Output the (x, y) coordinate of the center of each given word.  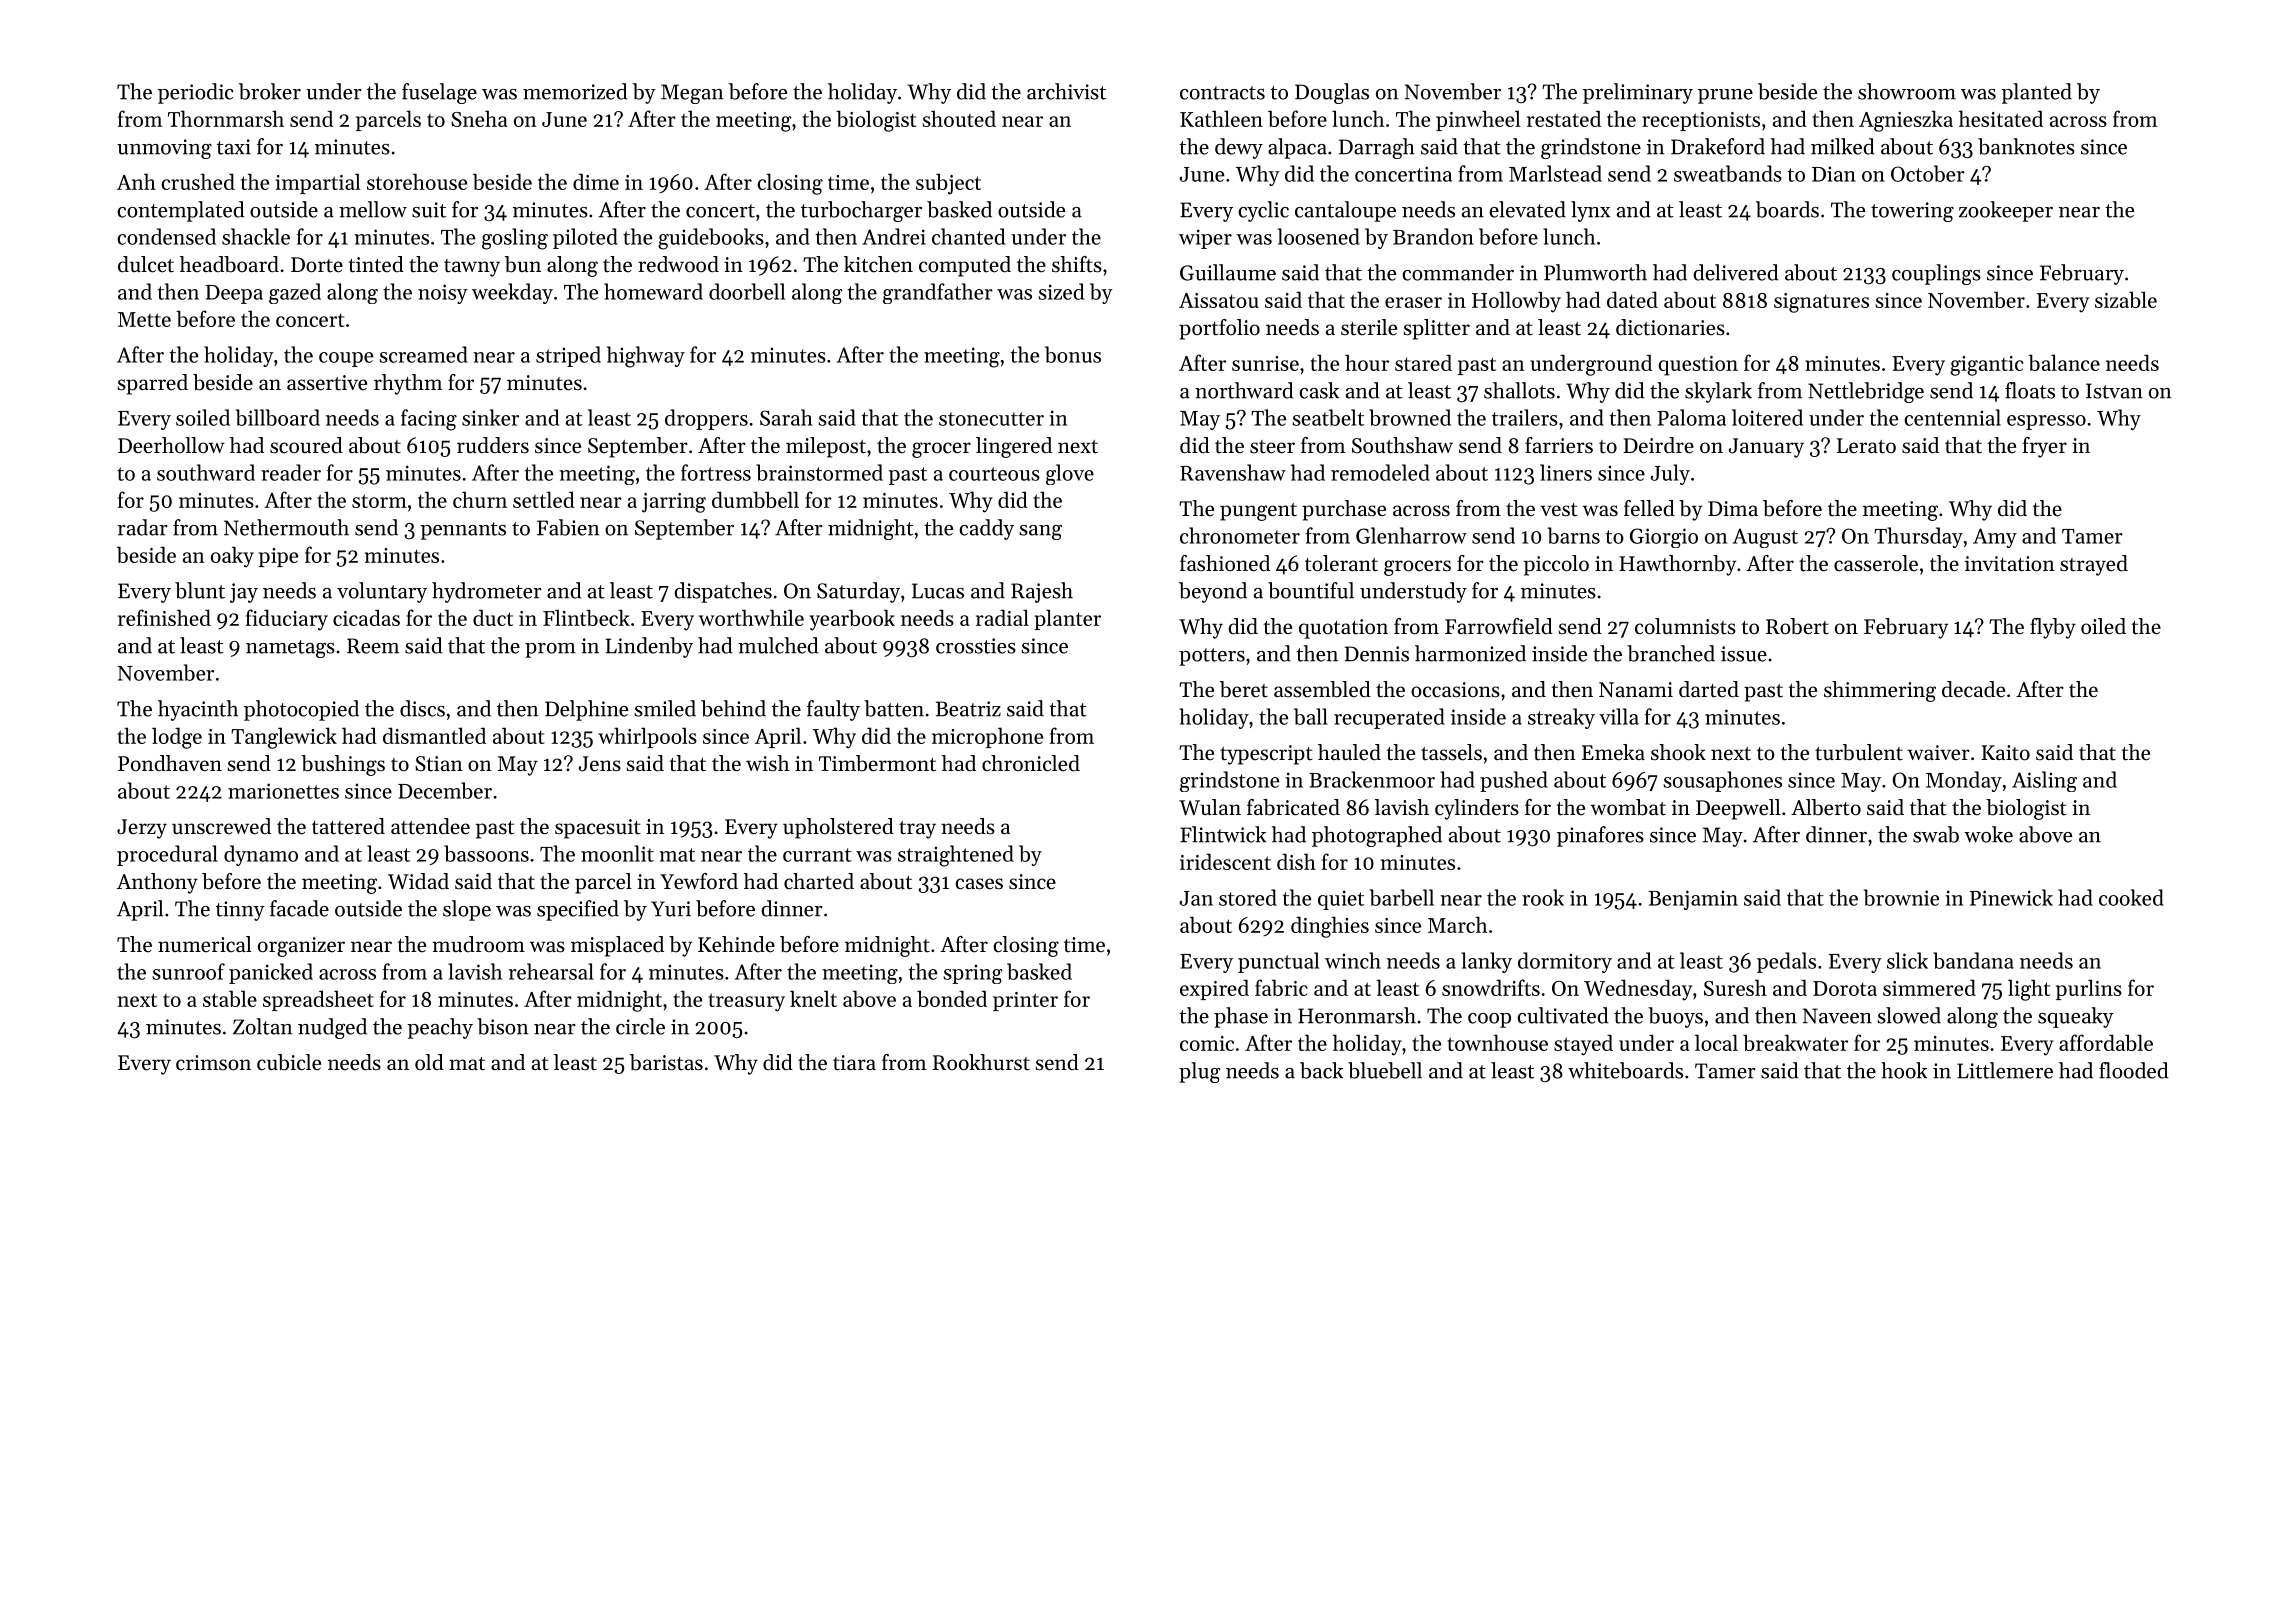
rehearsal (551, 971)
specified (578, 910)
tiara (854, 1062)
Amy (1995, 538)
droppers (706, 419)
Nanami (1636, 689)
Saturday (858, 592)
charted (819, 881)
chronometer (1240, 535)
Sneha (479, 118)
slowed (1909, 1015)
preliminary (1638, 93)
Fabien (568, 527)
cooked (2131, 897)
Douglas (1332, 93)
